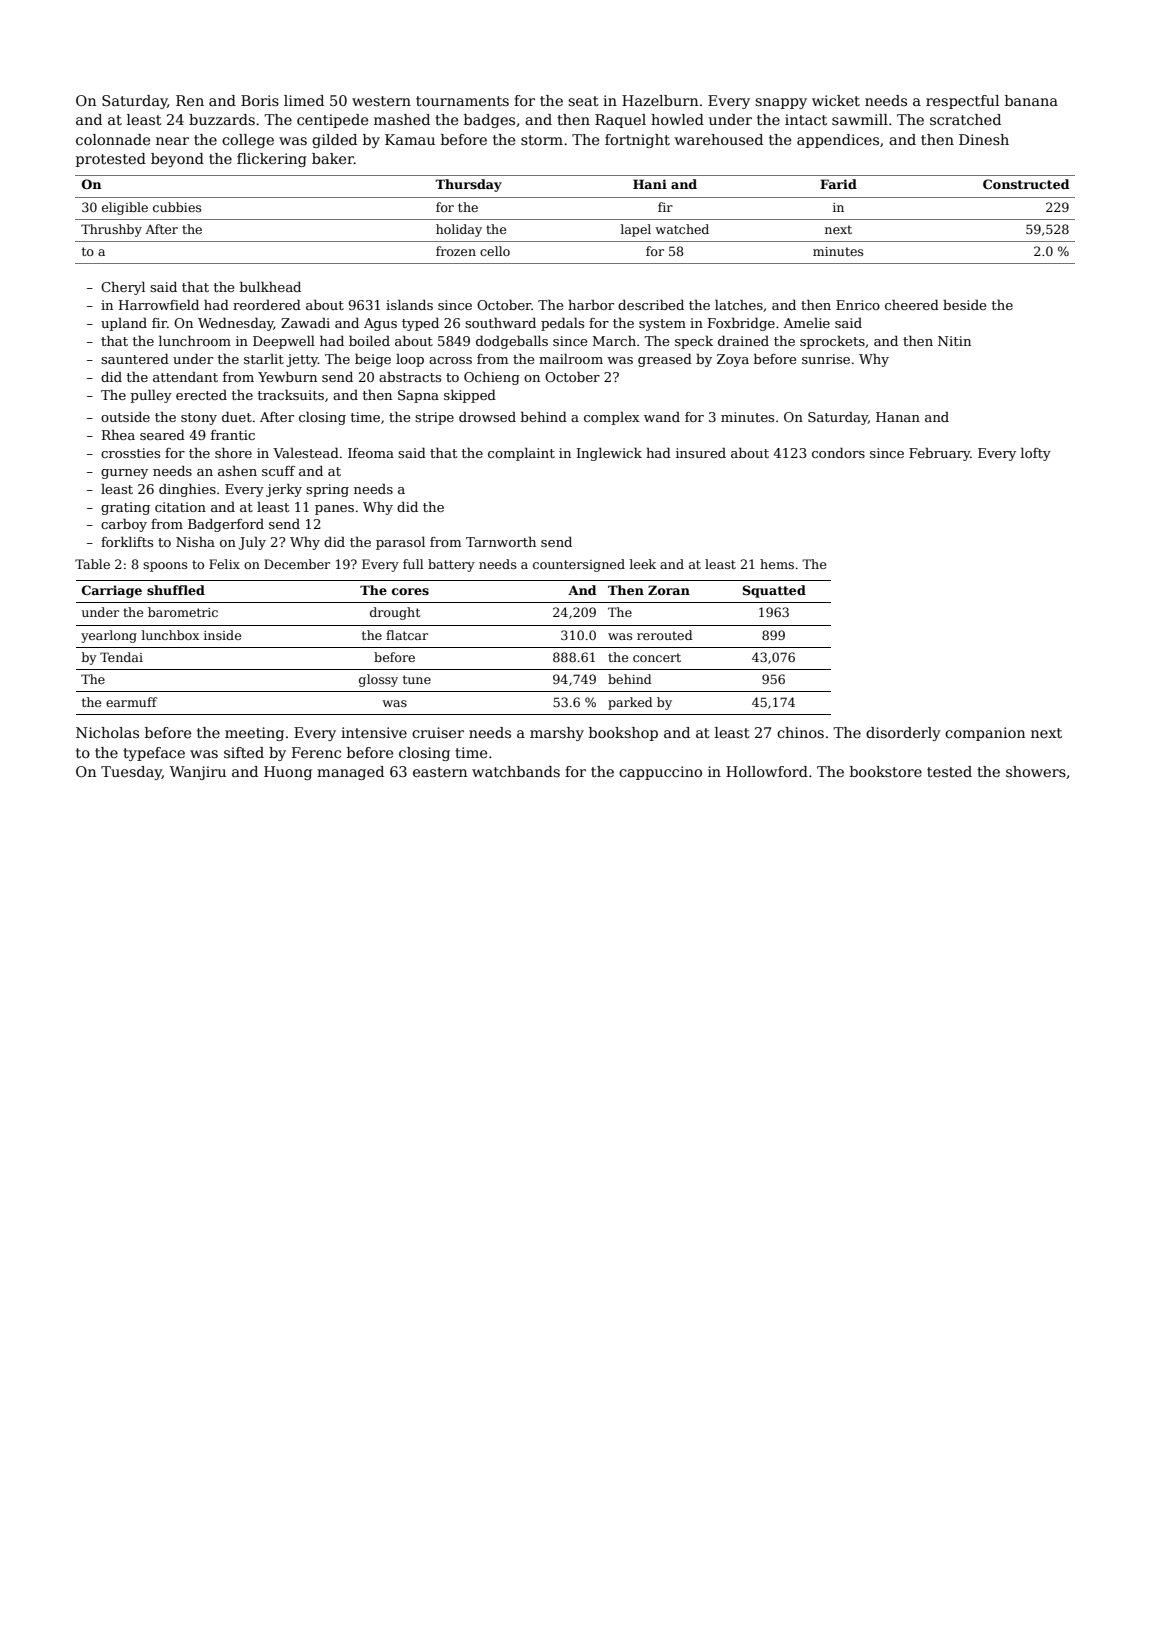  What do you see at coordinates (838, 184) in the image?
I see `Farid` at bounding box center [838, 184].
